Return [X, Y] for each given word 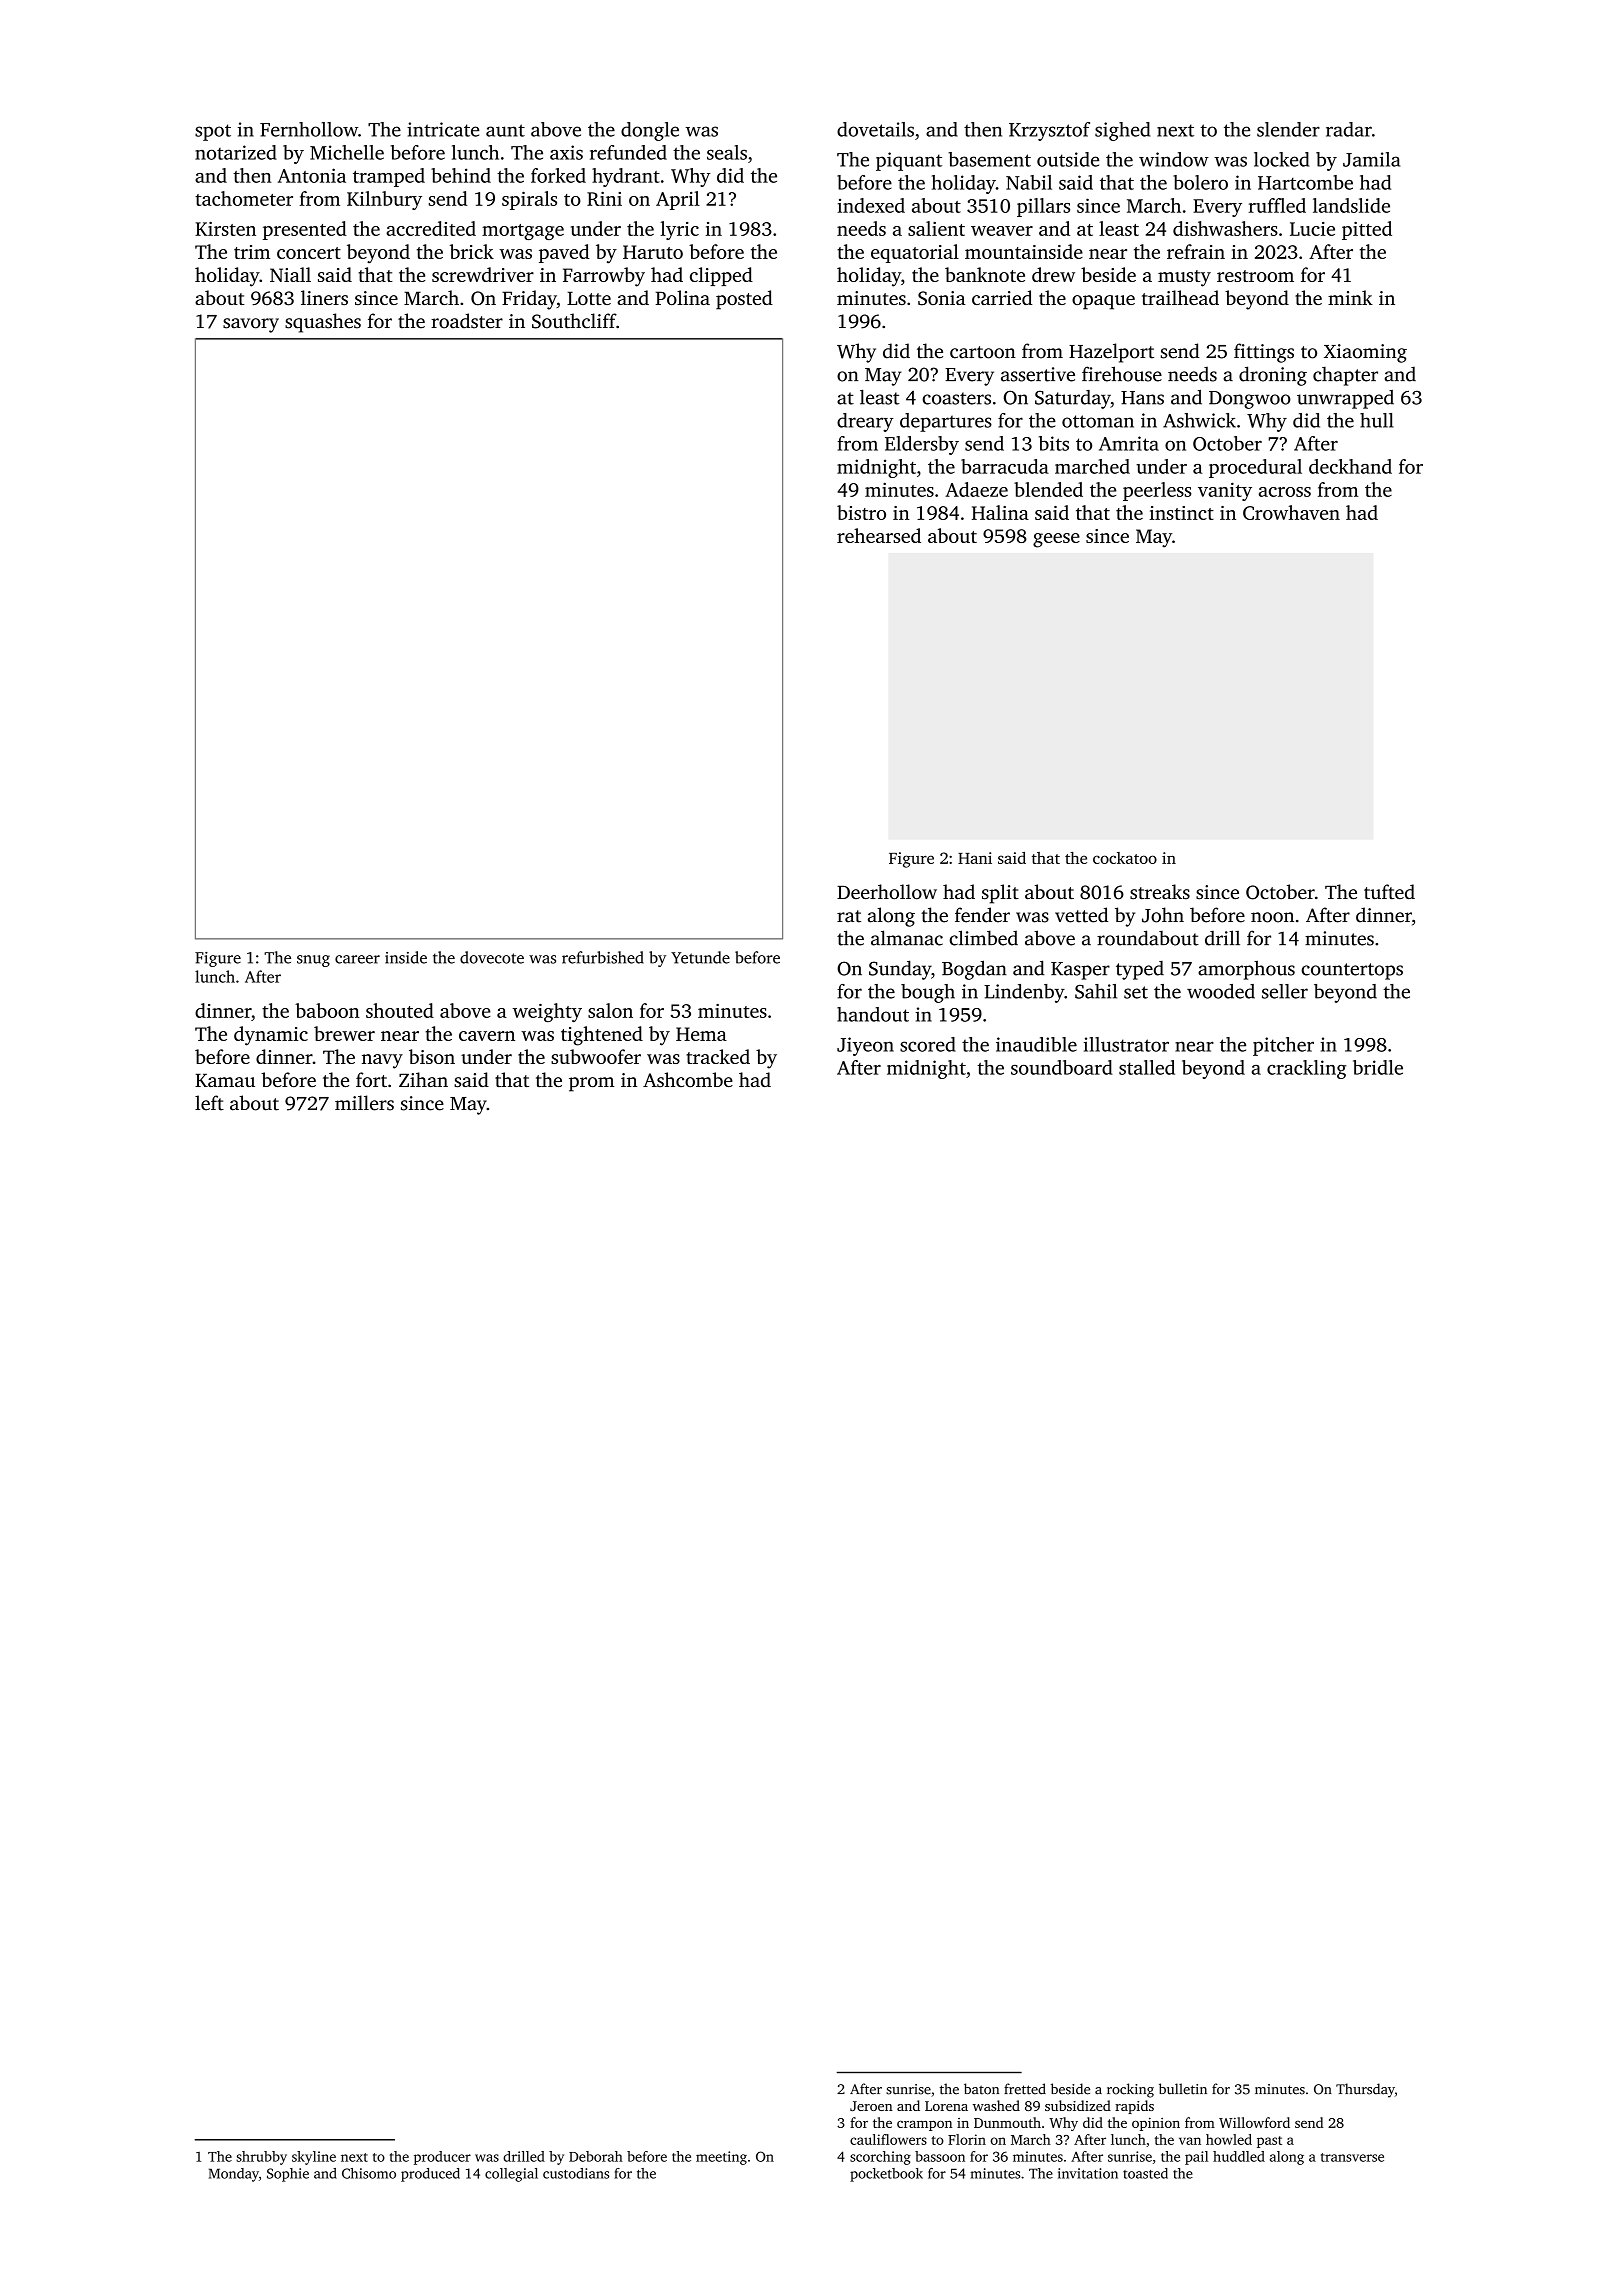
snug [313, 961]
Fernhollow [309, 129]
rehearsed [879, 535]
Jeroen [871, 2106]
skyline [314, 2158]
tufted [1389, 892]
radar [1349, 129]
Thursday [1365, 2090]
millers [364, 1103]
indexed [871, 205]
